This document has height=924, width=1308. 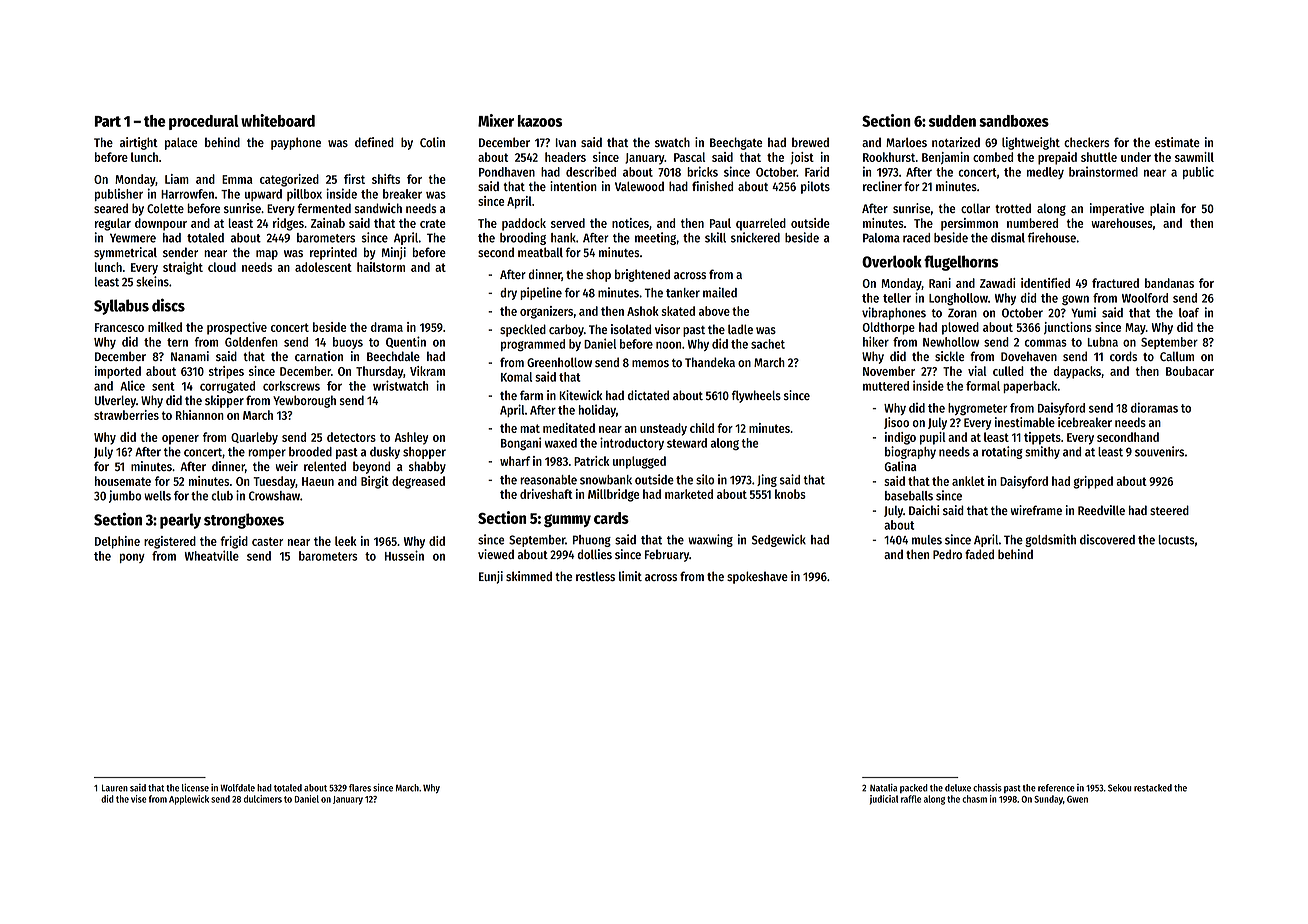 I want to click on drama, so click(x=387, y=327).
